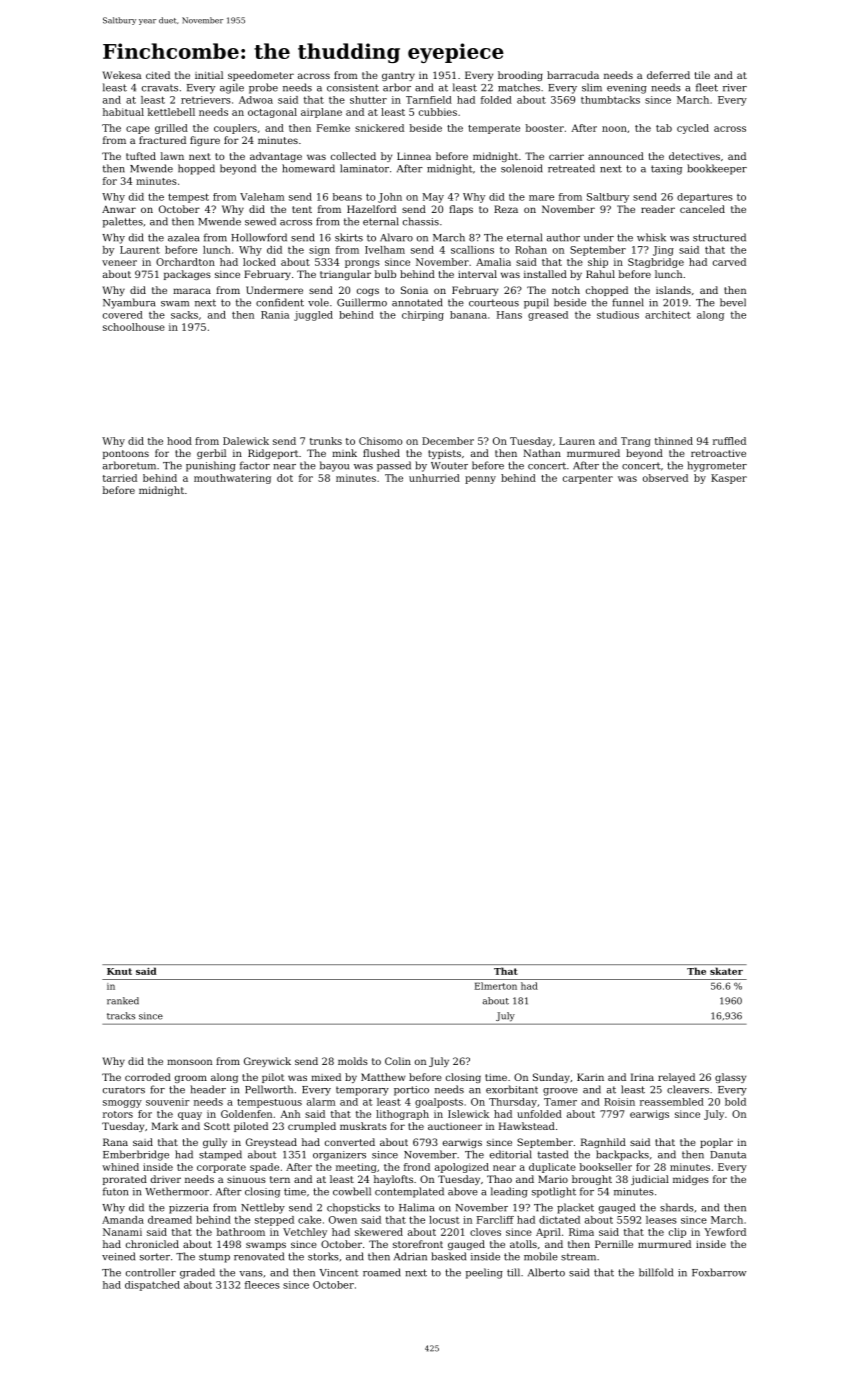  I want to click on dispatched, so click(152, 1286).
